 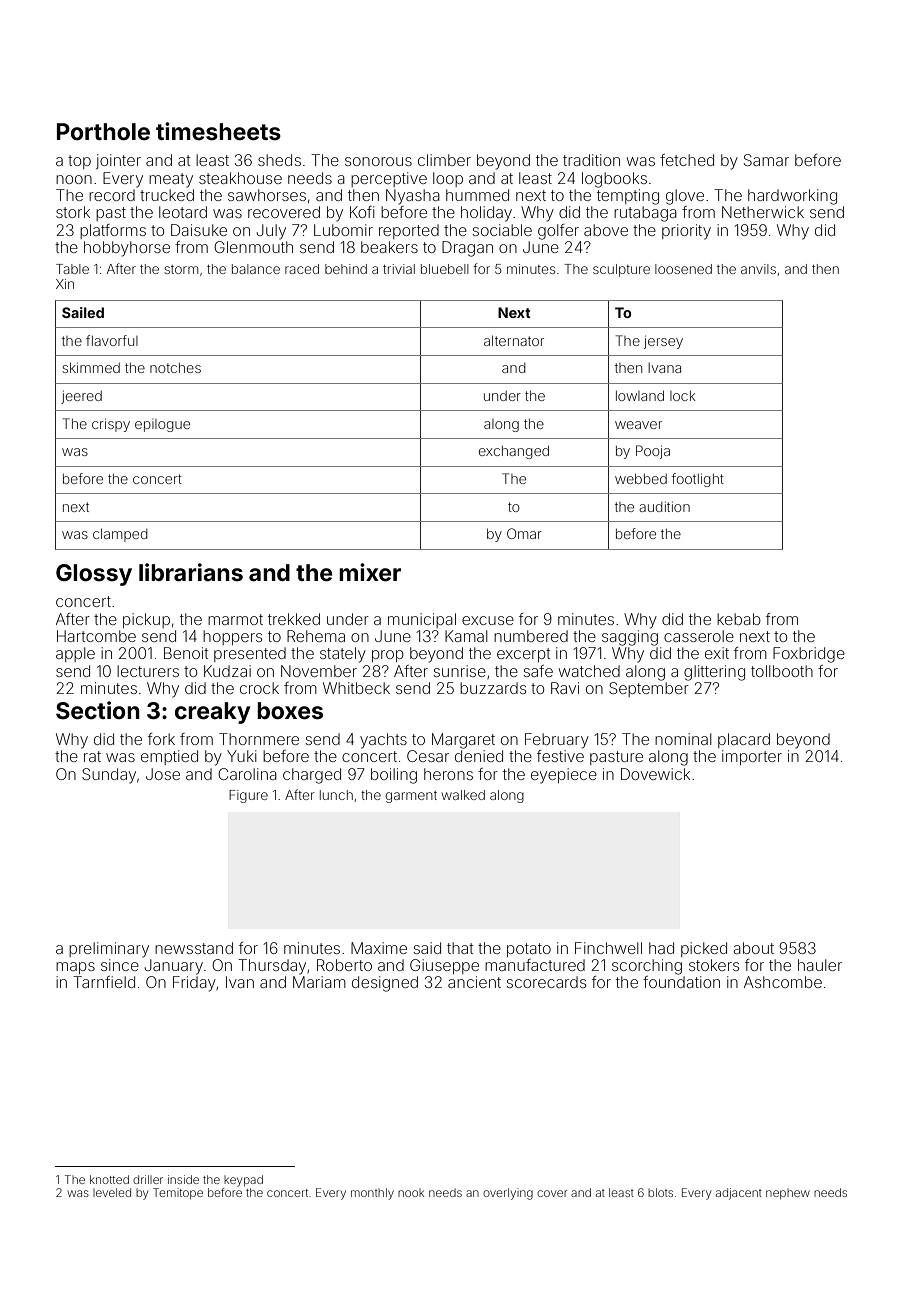 What do you see at coordinates (378, 161) in the page?
I see `sonorous` at bounding box center [378, 161].
